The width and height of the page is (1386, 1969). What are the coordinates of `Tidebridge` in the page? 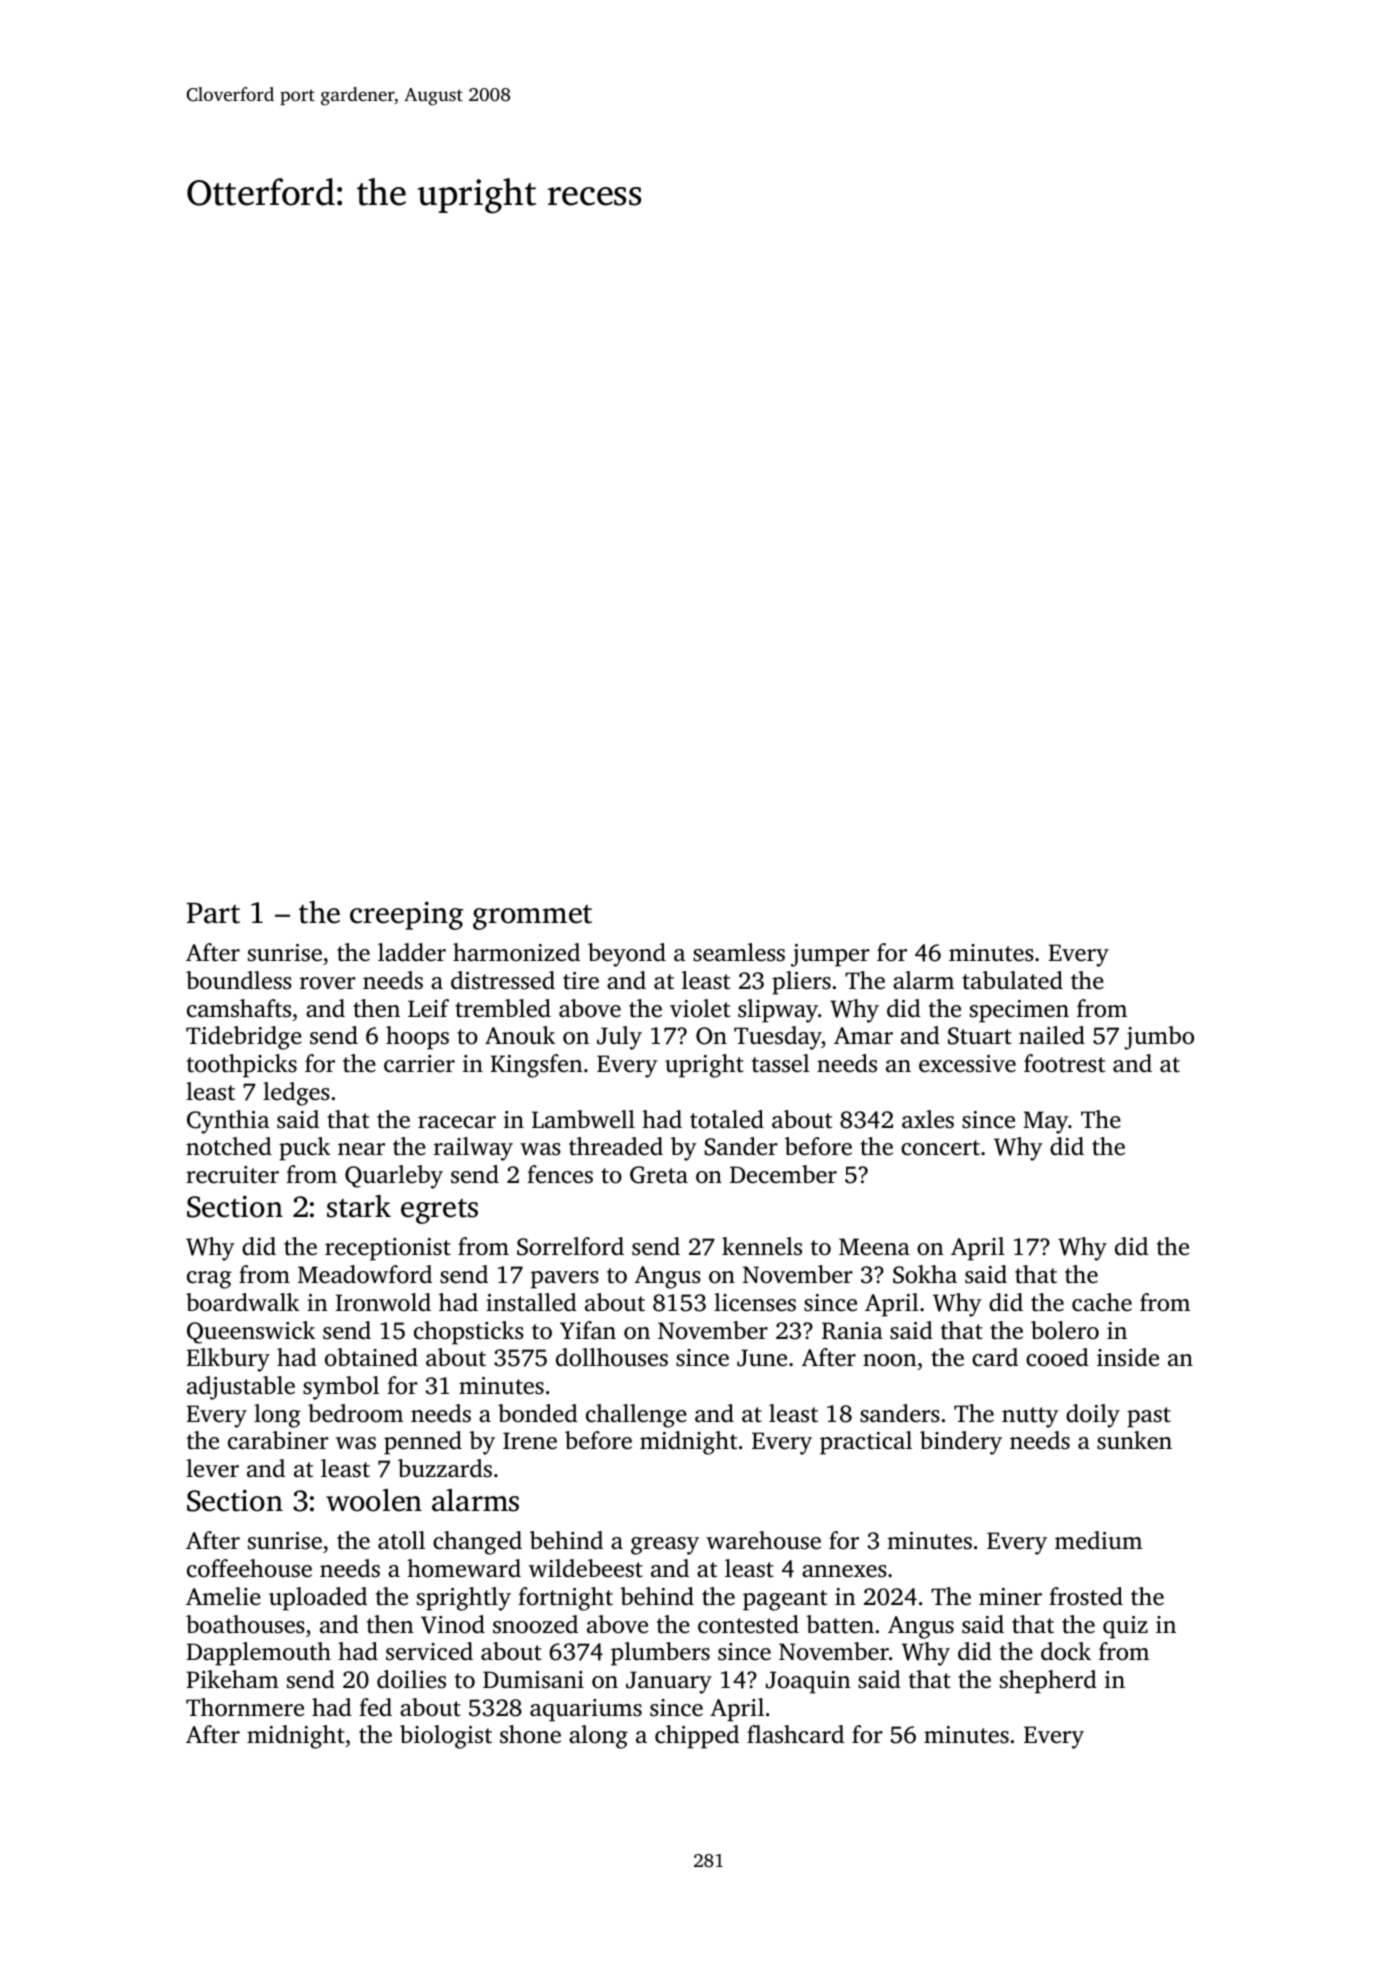 It's located at (244, 1038).
